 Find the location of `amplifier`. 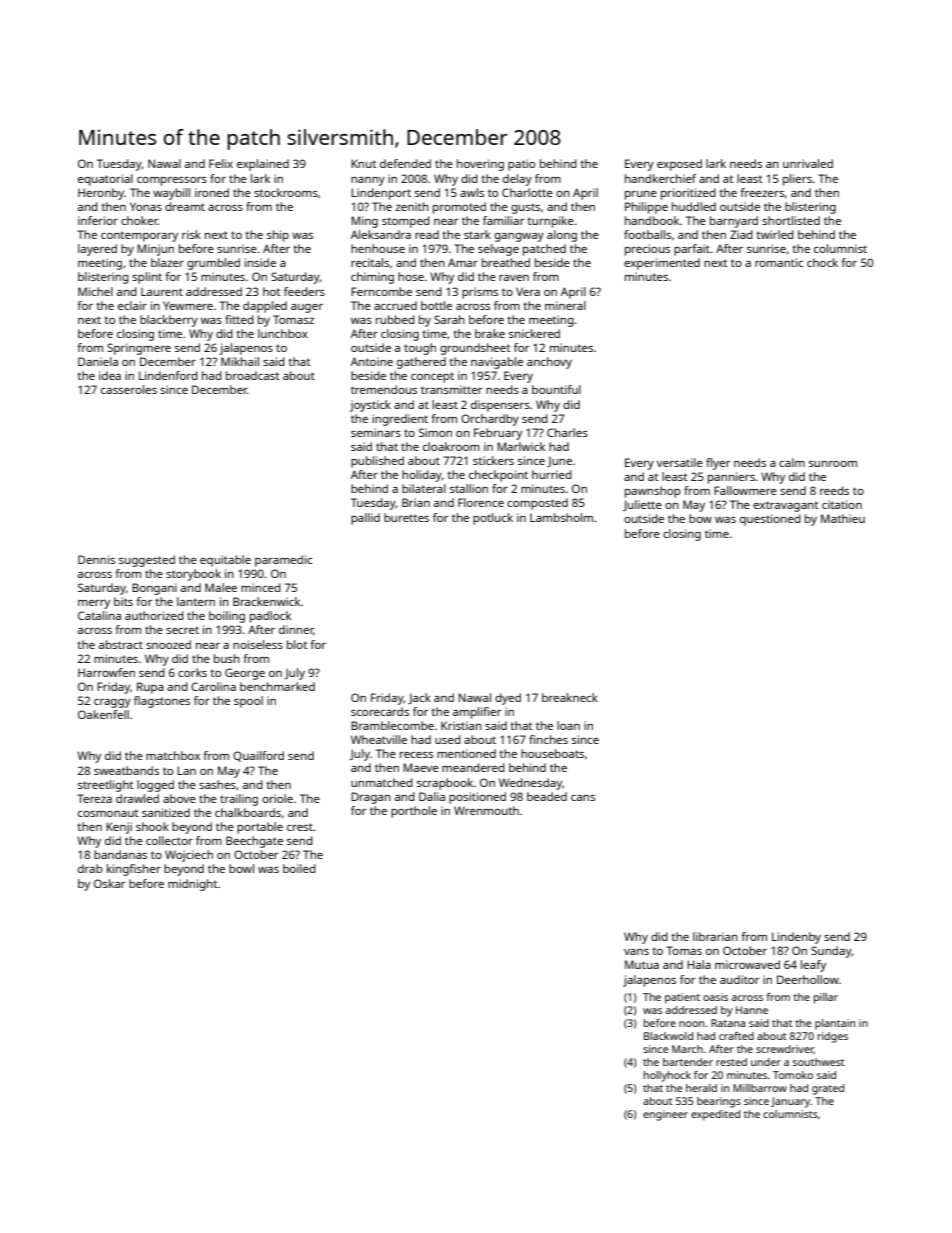

amplifier is located at coordinates (477, 713).
